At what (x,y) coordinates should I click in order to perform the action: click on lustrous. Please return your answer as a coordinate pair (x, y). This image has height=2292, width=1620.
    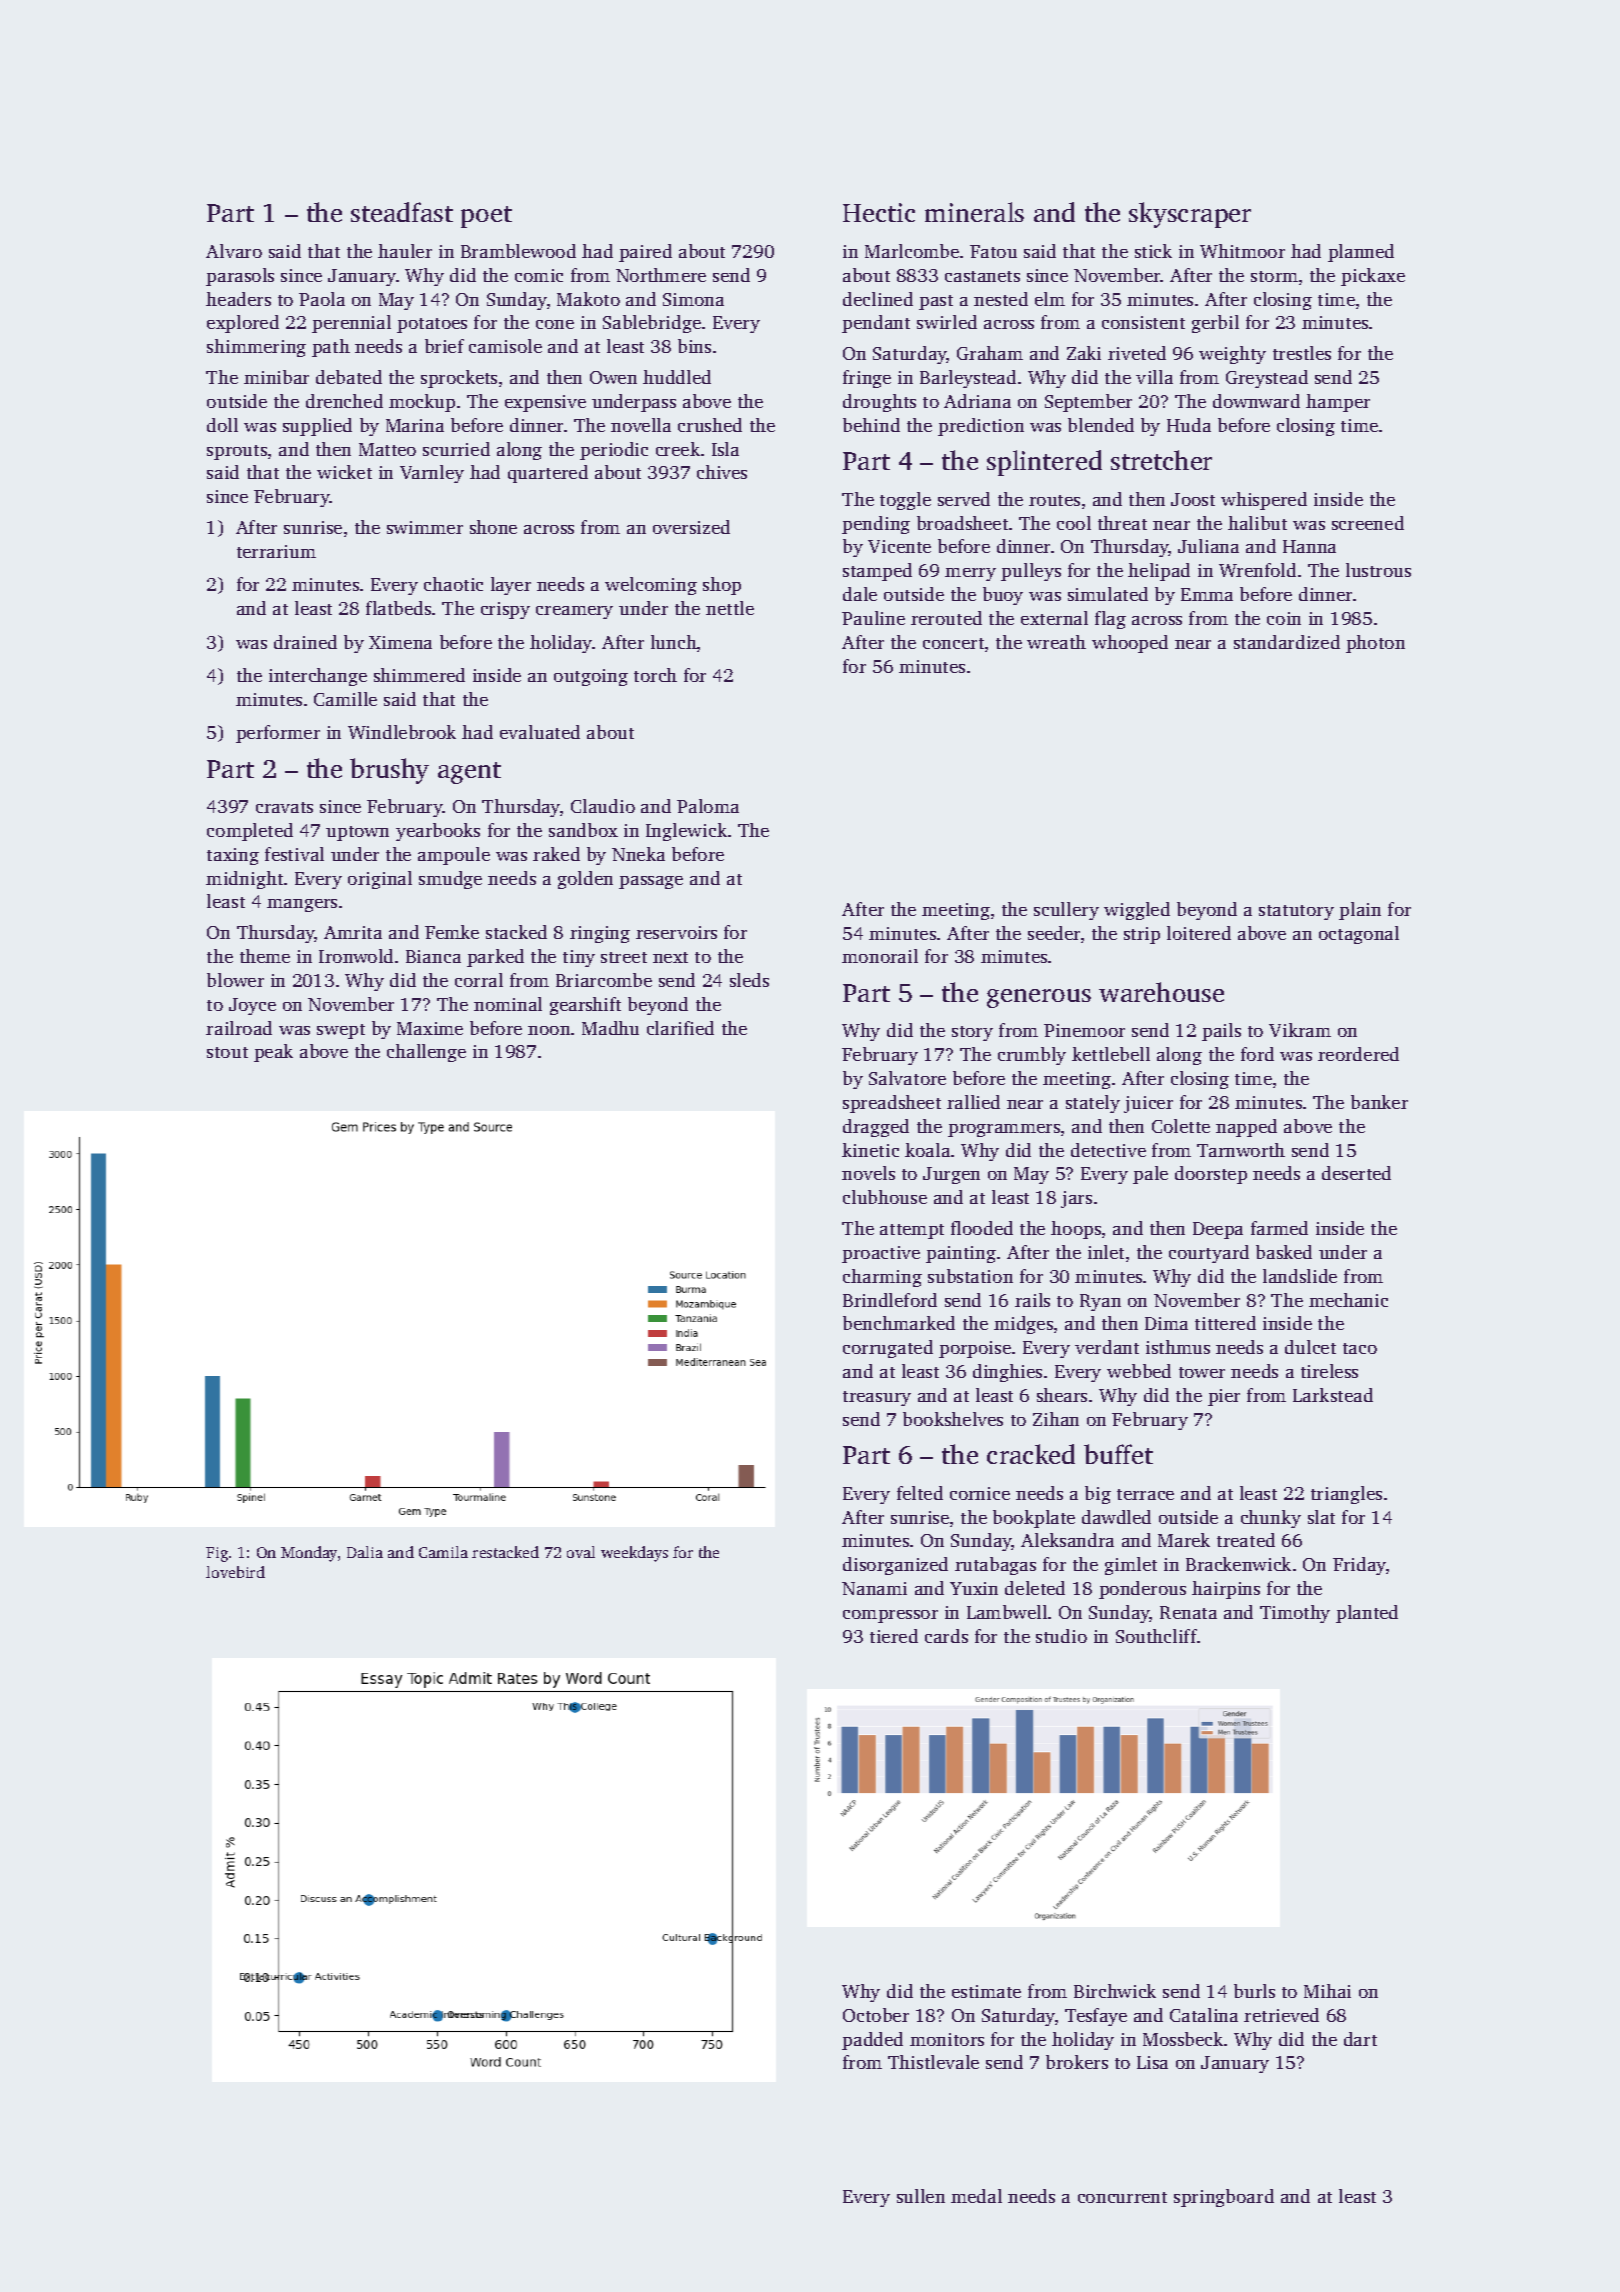
    Looking at the image, I should click on (1378, 570).
